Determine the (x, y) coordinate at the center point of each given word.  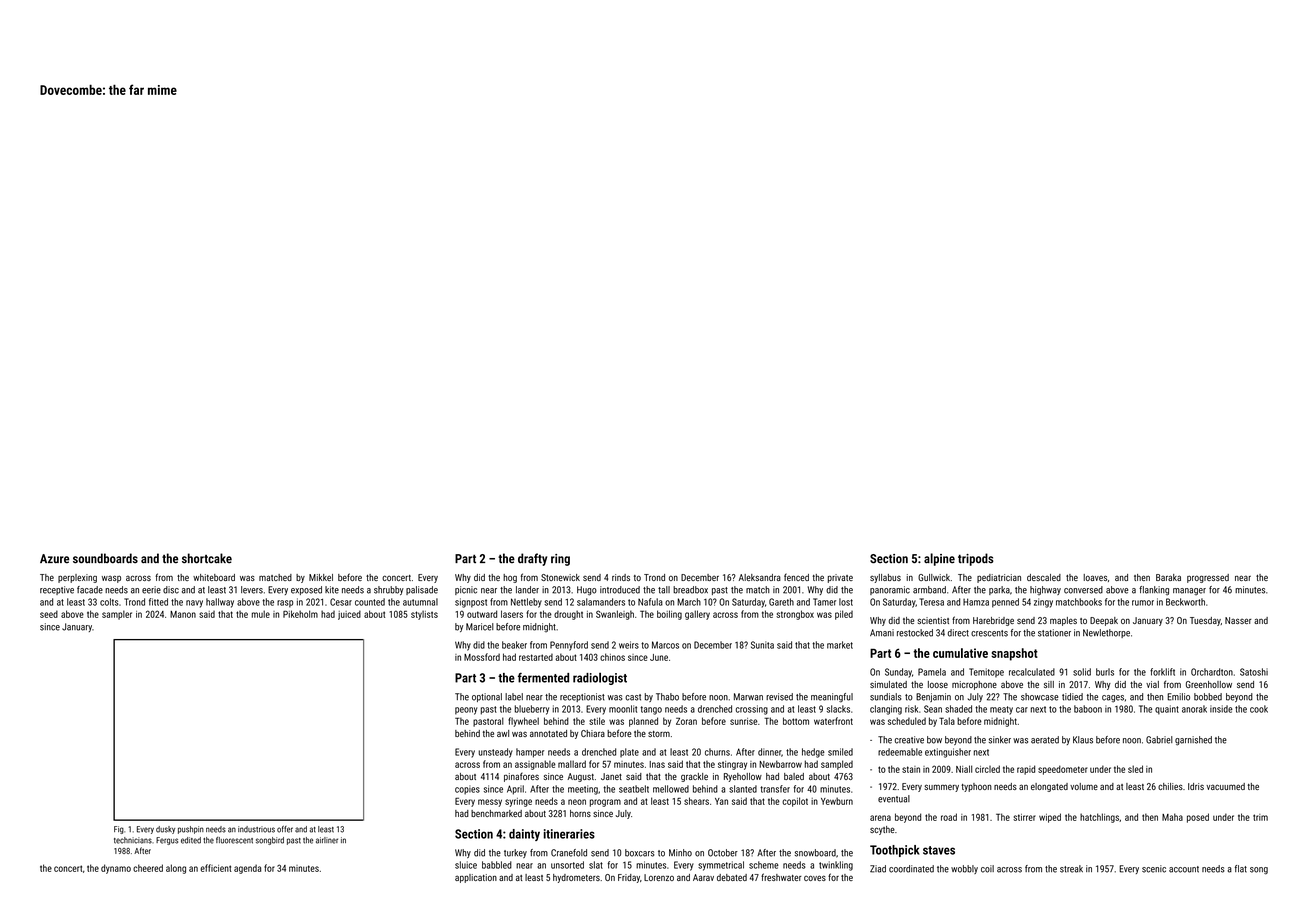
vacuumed (1225, 786)
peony (466, 711)
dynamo (116, 869)
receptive (57, 590)
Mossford (482, 657)
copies (467, 790)
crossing (752, 710)
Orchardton (1212, 672)
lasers (512, 614)
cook (1259, 709)
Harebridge (993, 621)
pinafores (521, 777)
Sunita (762, 645)
